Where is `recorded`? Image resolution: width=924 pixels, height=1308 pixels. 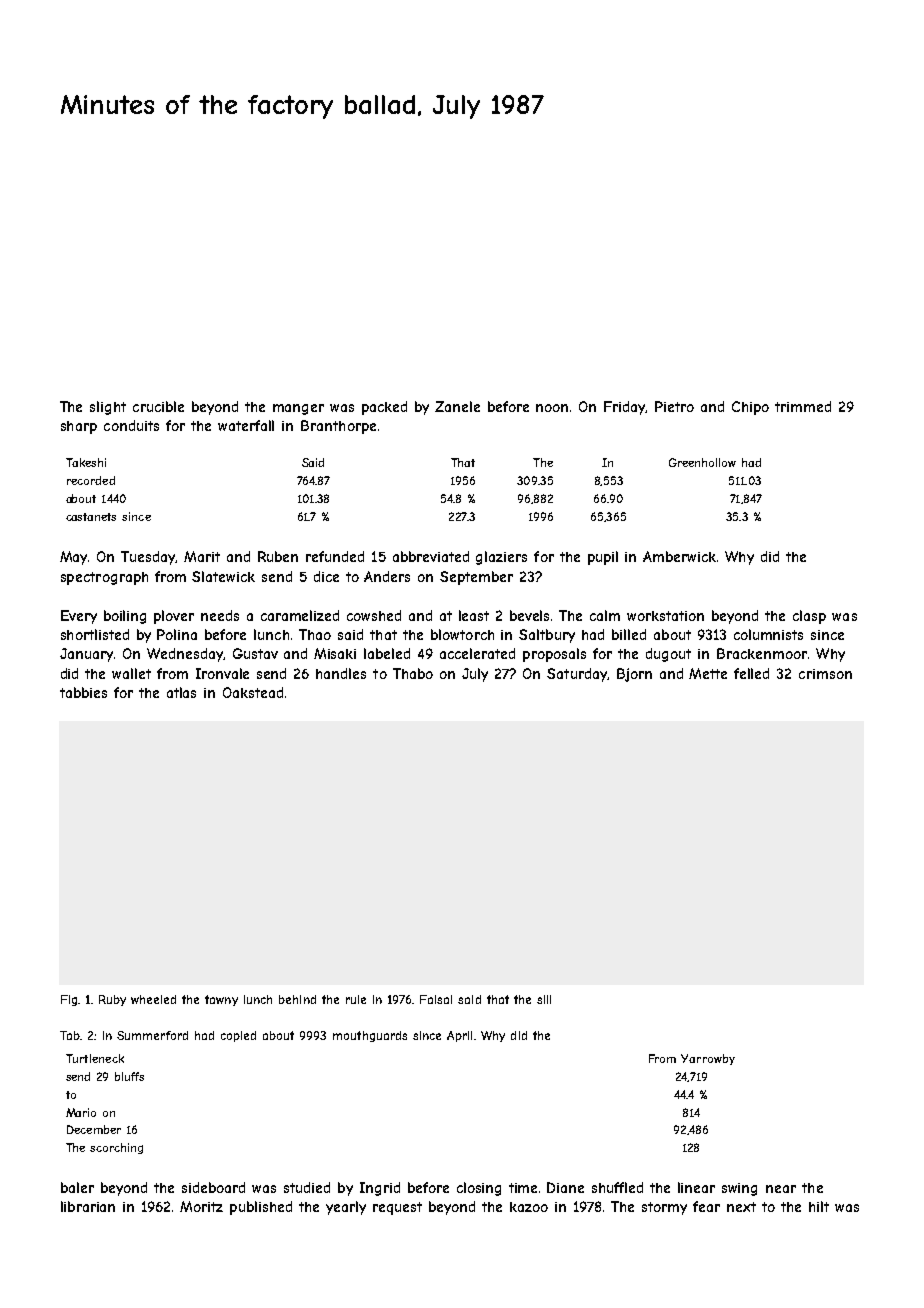 recorded is located at coordinates (91, 480).
